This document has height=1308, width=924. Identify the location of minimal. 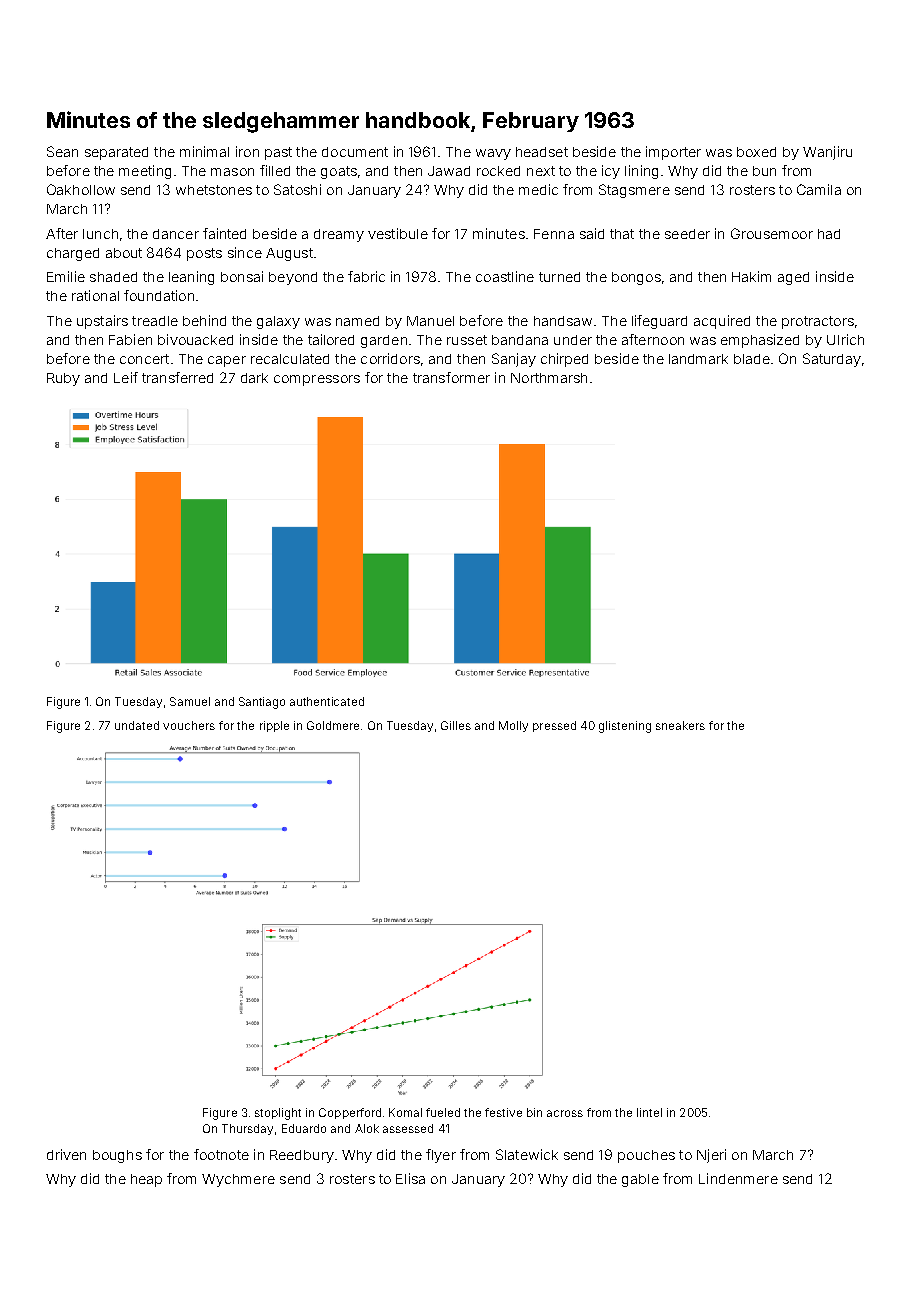
(204, 151).
